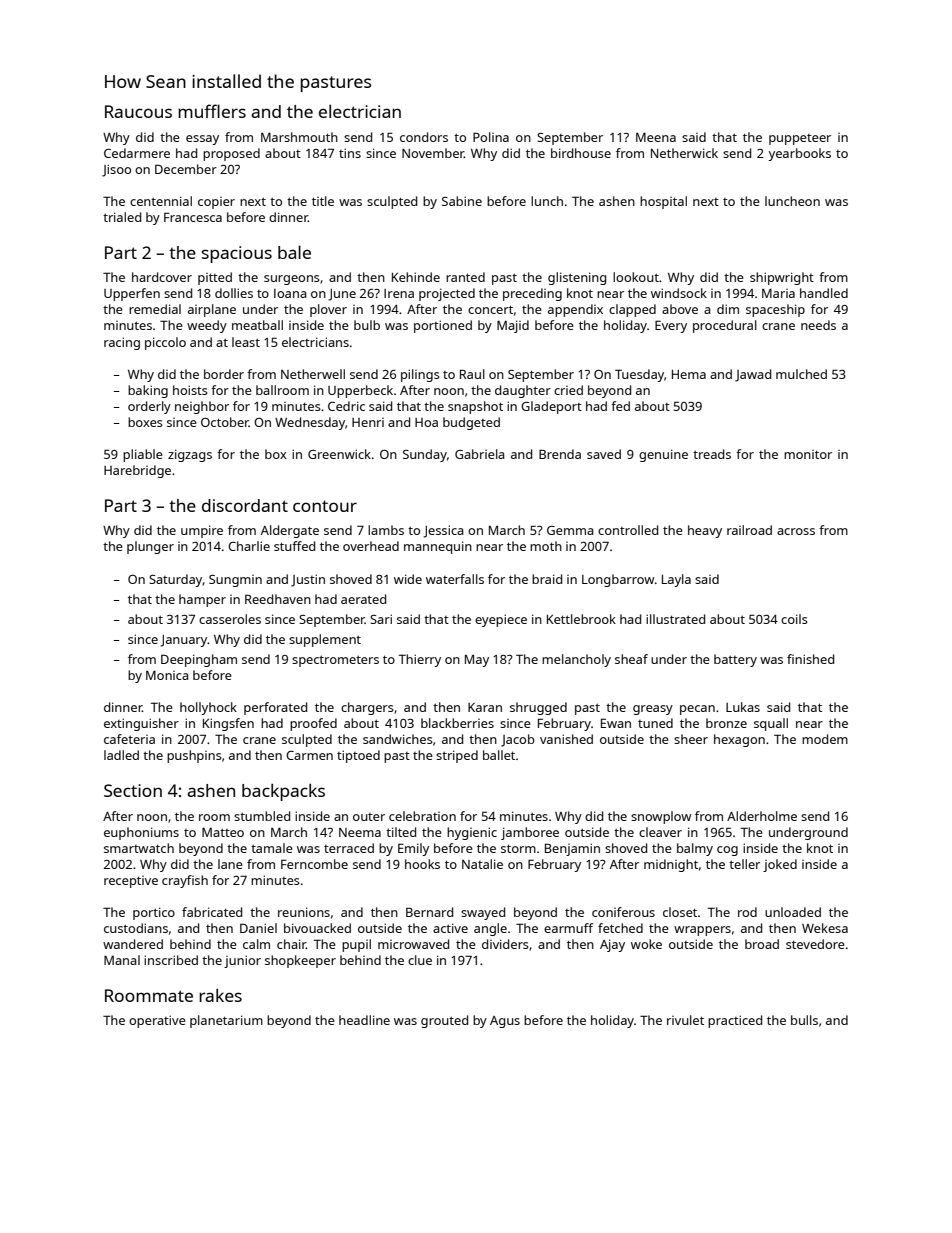 Image resolution: width=952 pixels, height=1233 pixels. Describe the element at coordinates (138, 111) in the page. I see `Raucous` at that location.
